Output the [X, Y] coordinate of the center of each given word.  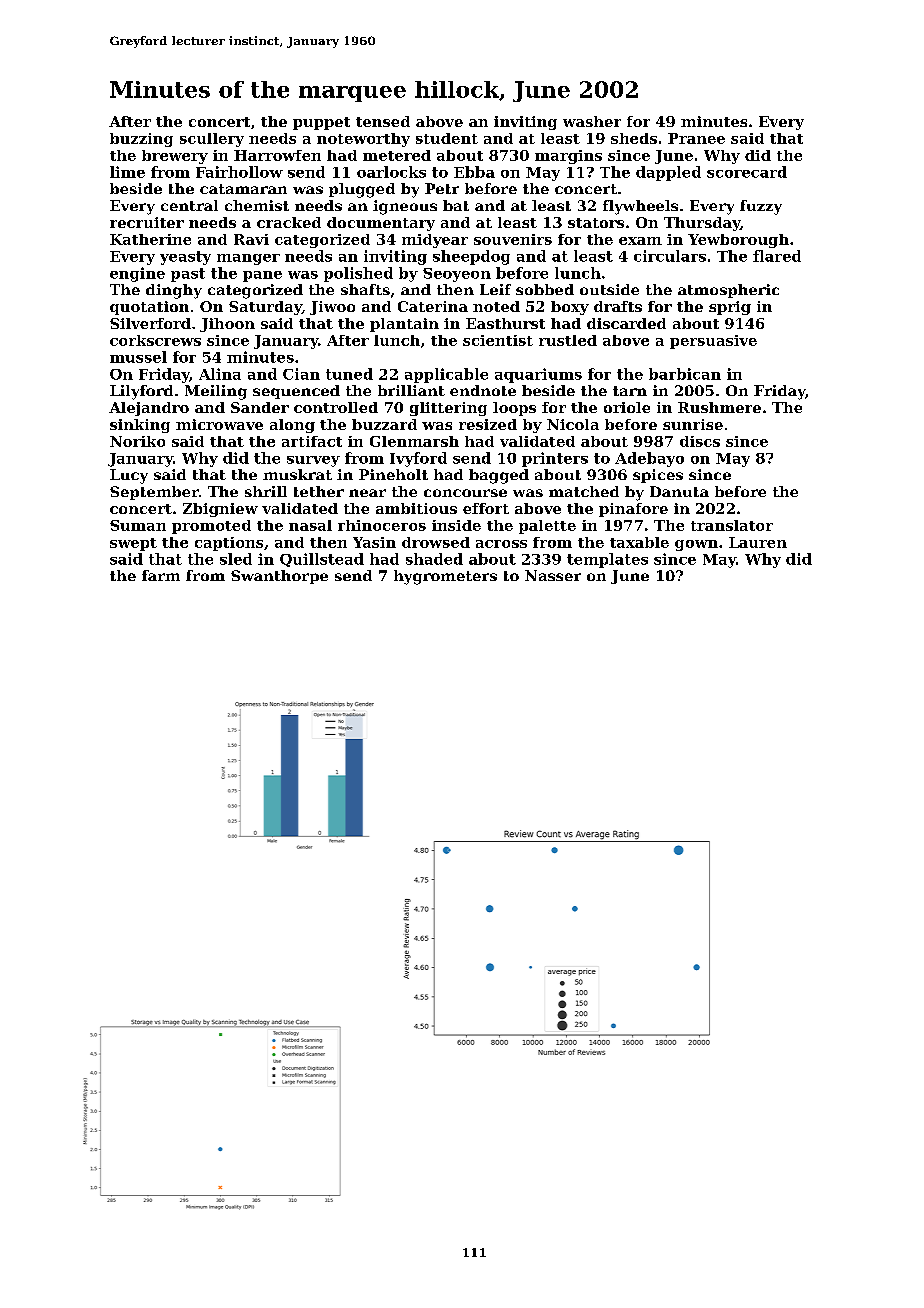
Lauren [758, 542]
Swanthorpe [279, 577]
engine [137, 274]
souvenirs [513, 239]
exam [640, 241]
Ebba [474, 172]
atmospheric [728, 291]
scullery [212, 140]
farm [161, 575]
